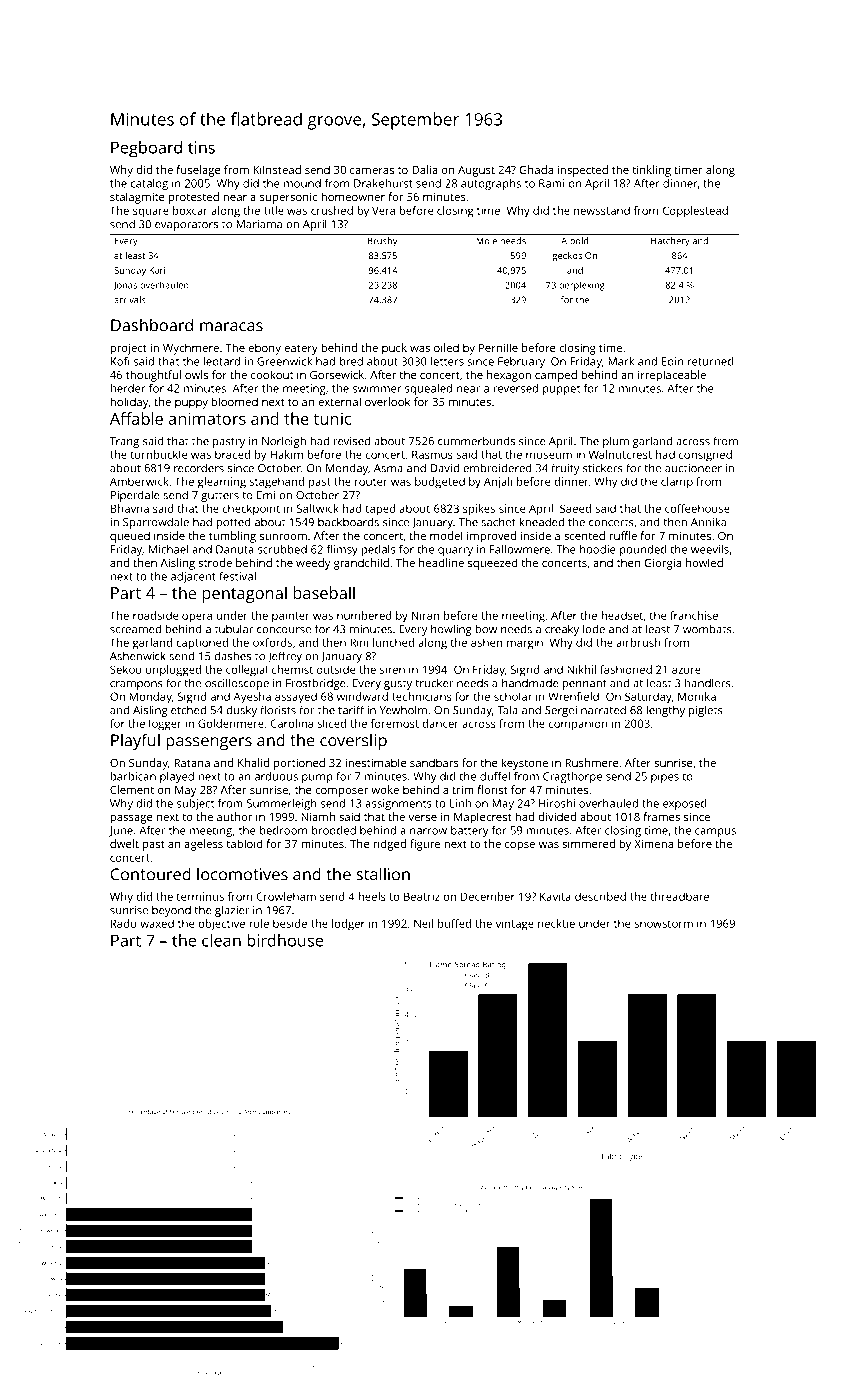  Describe the element at coordinates (398, 685) in the document. I see `gusty` at that location.
